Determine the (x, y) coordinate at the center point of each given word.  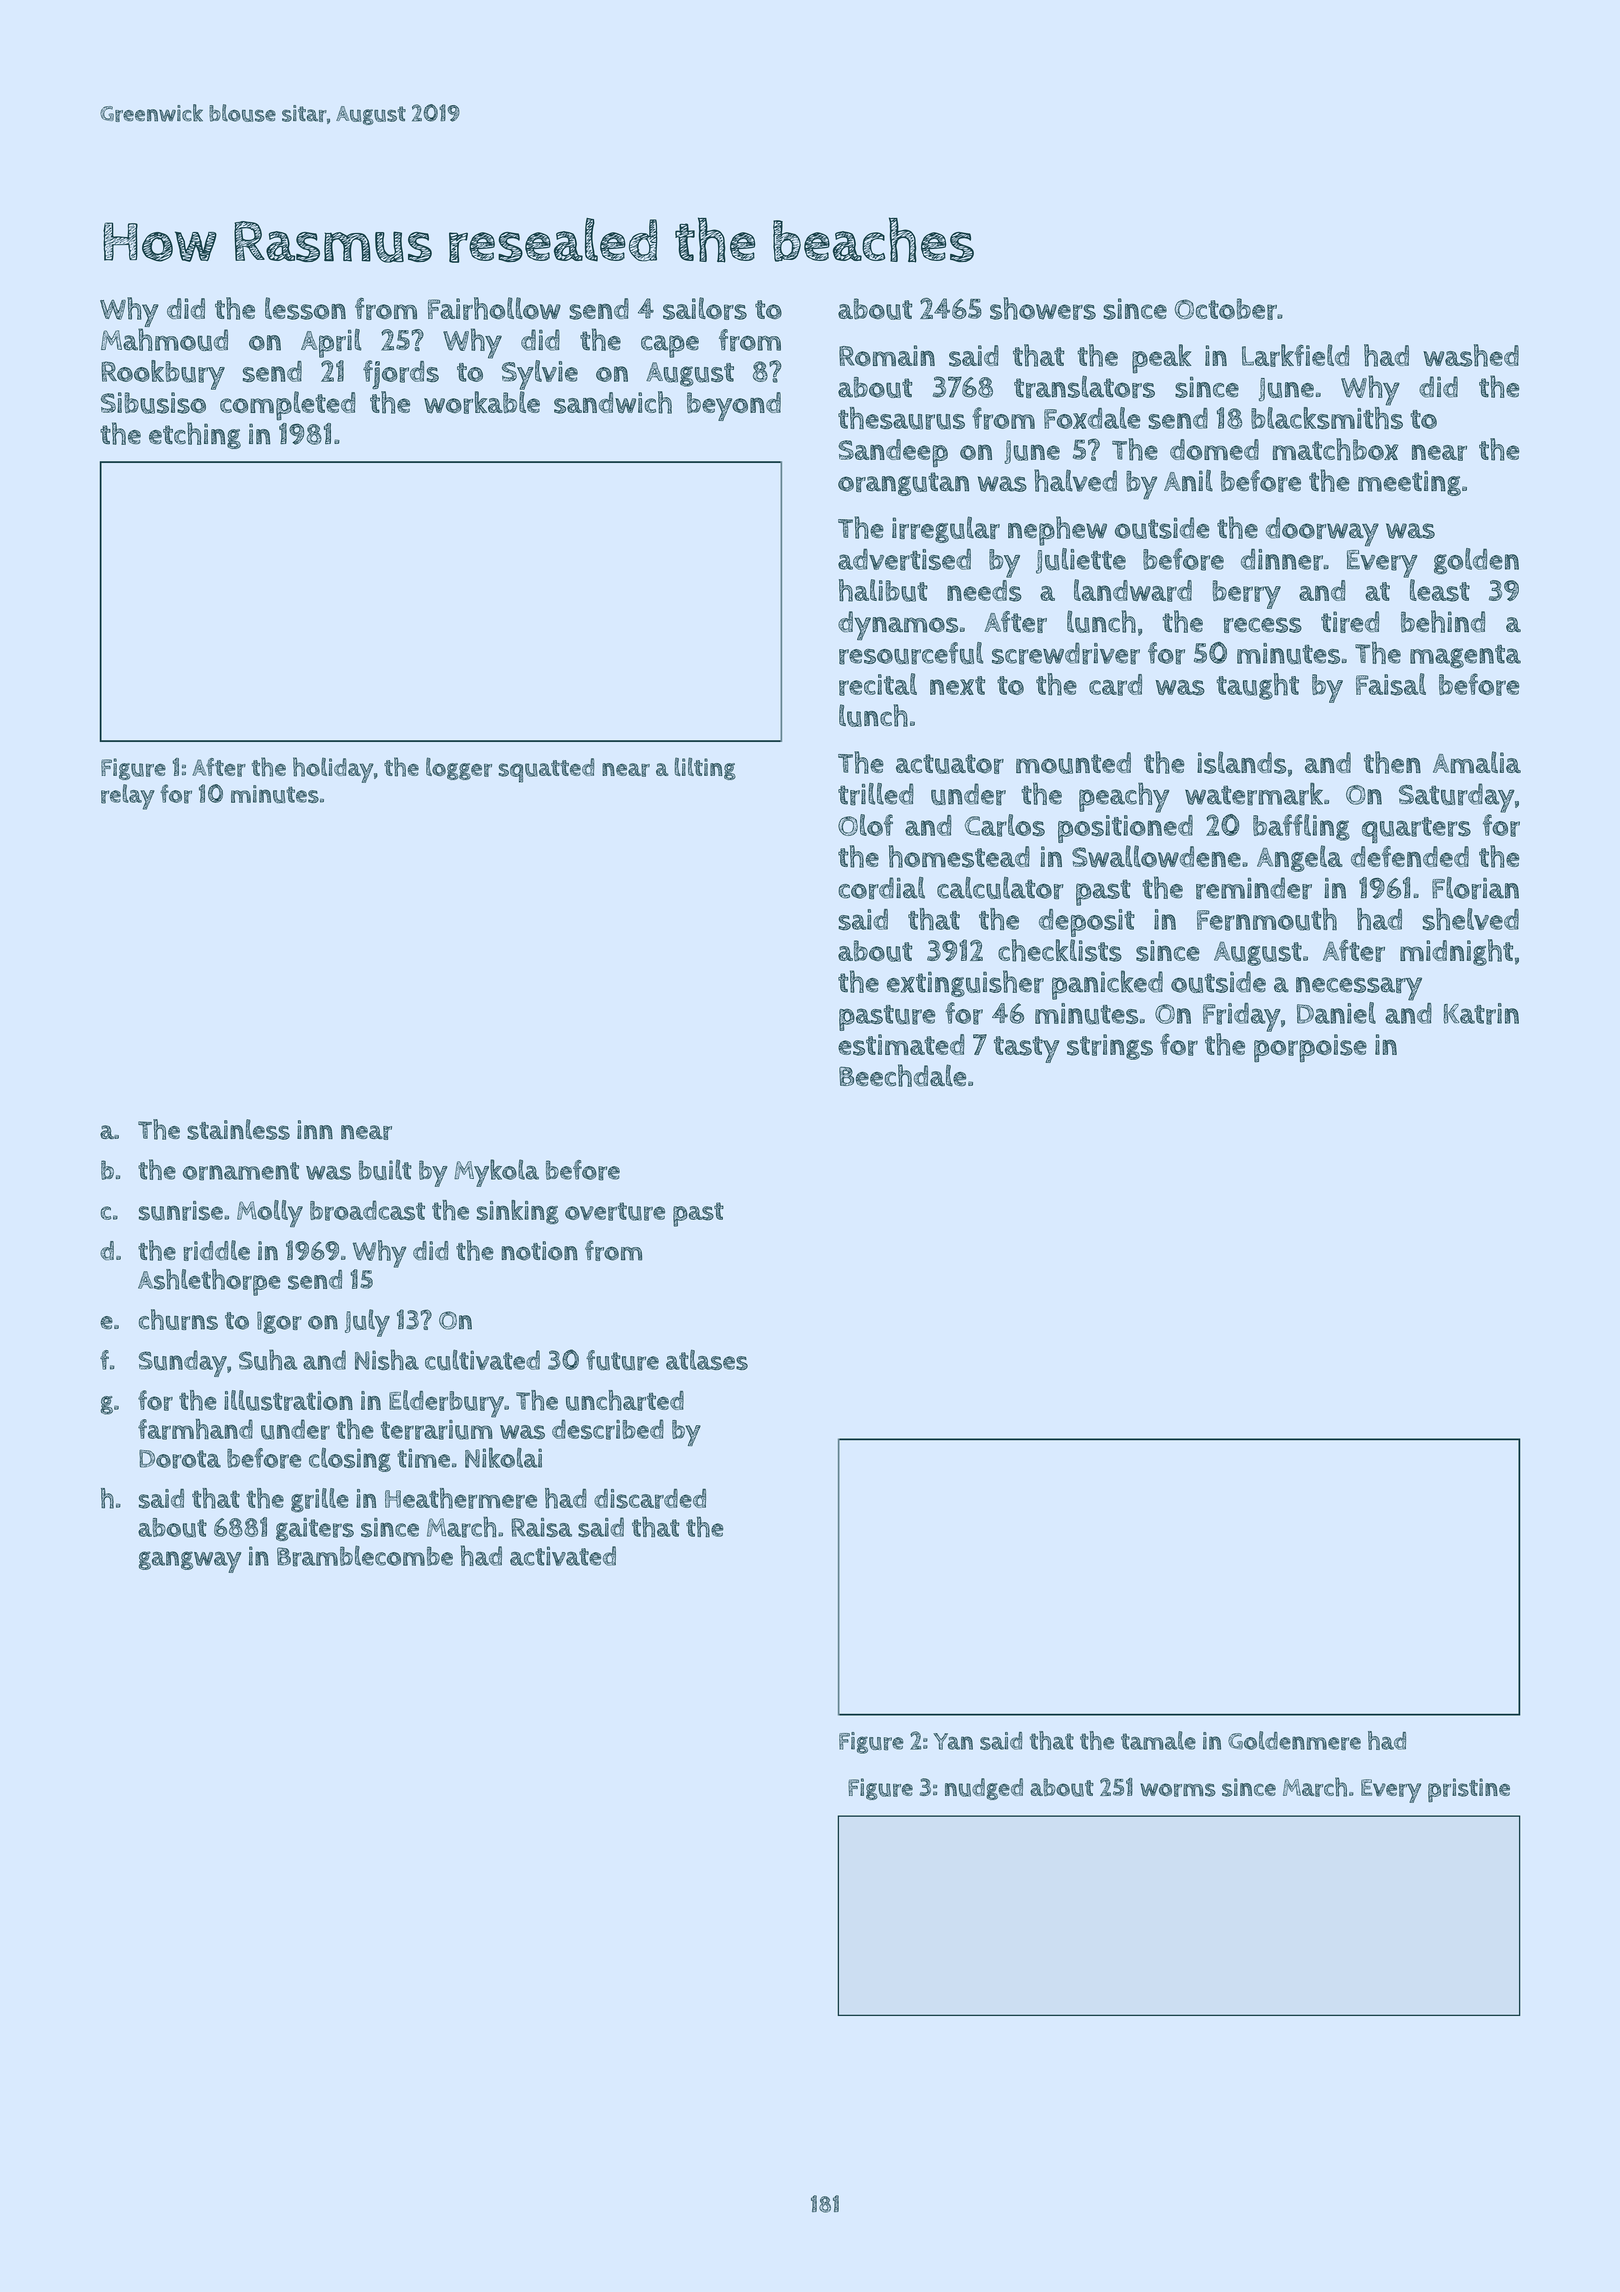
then (1392, 762)
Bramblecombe (365, 1556)
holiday (333, 770)
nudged (984, 1789)
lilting (705, 768)
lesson (305, 308)
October (1225, 309)
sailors (705, 308)
